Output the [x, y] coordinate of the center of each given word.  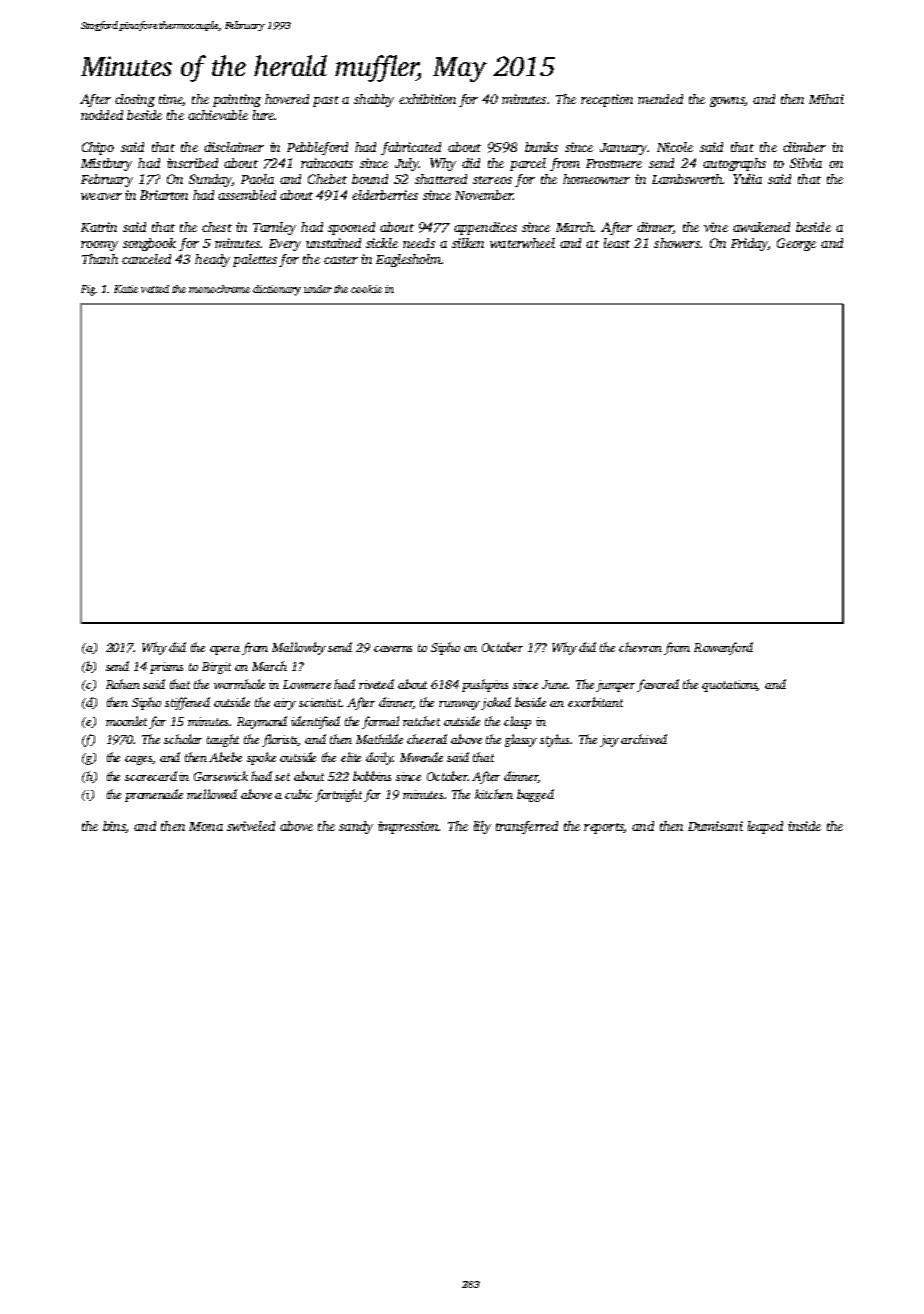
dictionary [277, 290]
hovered [287, 99]
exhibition [427, 99]
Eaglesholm [408, 260]
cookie [366, 289]
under [318, 289]
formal [380, 722]
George [796, 244]
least [617, 243]
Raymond [262, 722]
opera [225, 650]
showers [677, 243]
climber [804, 147]
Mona [206, 826]
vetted [155, 289]
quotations [730, 686]
